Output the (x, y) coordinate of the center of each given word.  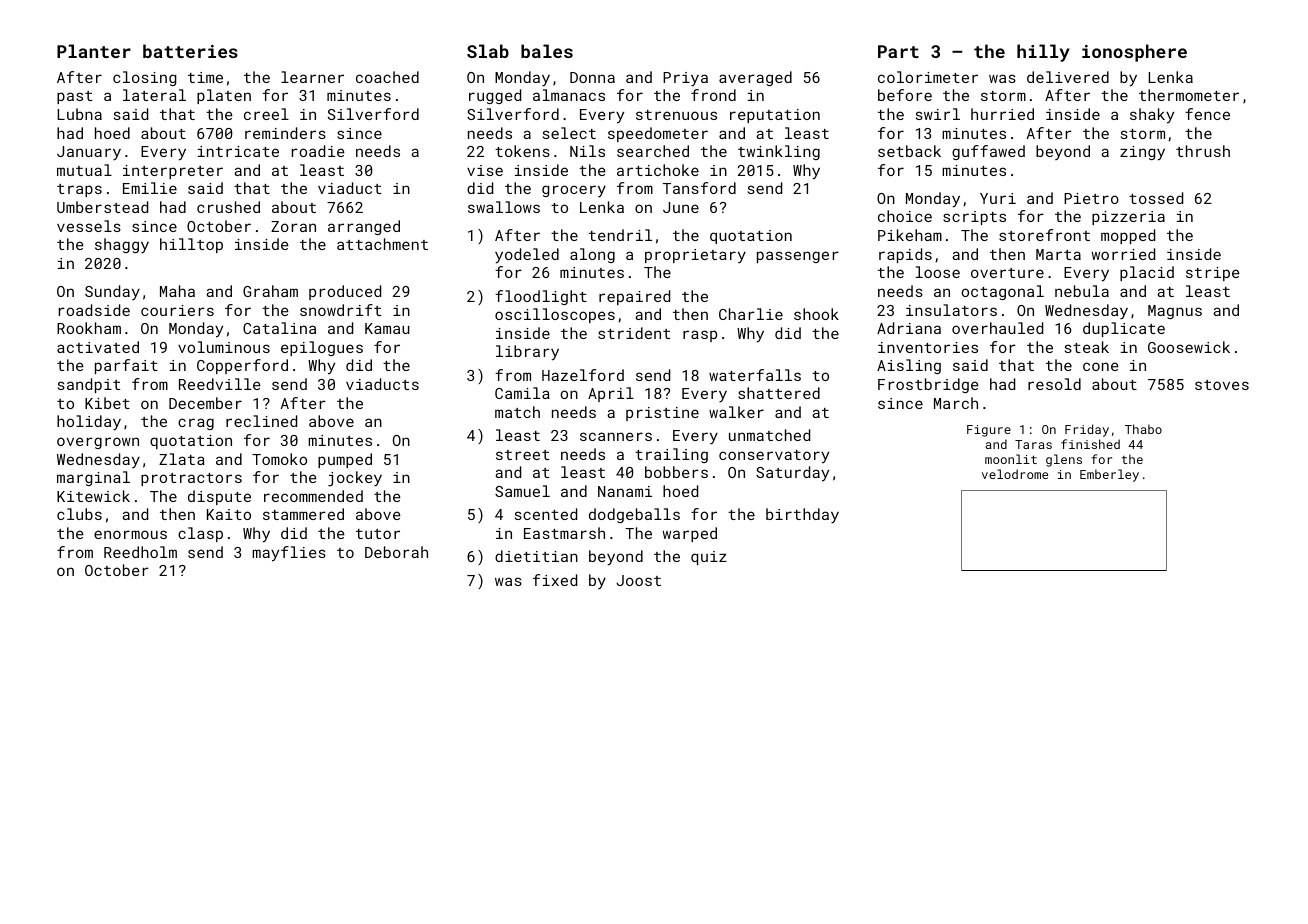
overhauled (997, 328)
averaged (755, 78)
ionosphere (1134, 53)
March (956, 403)
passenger (798, 257)
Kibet (107, 403)
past (74, 97)
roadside (94, 310)
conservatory (774, 457)
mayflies (289, 554)
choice (905, 216)
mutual (84, 170)
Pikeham (910, 235)
